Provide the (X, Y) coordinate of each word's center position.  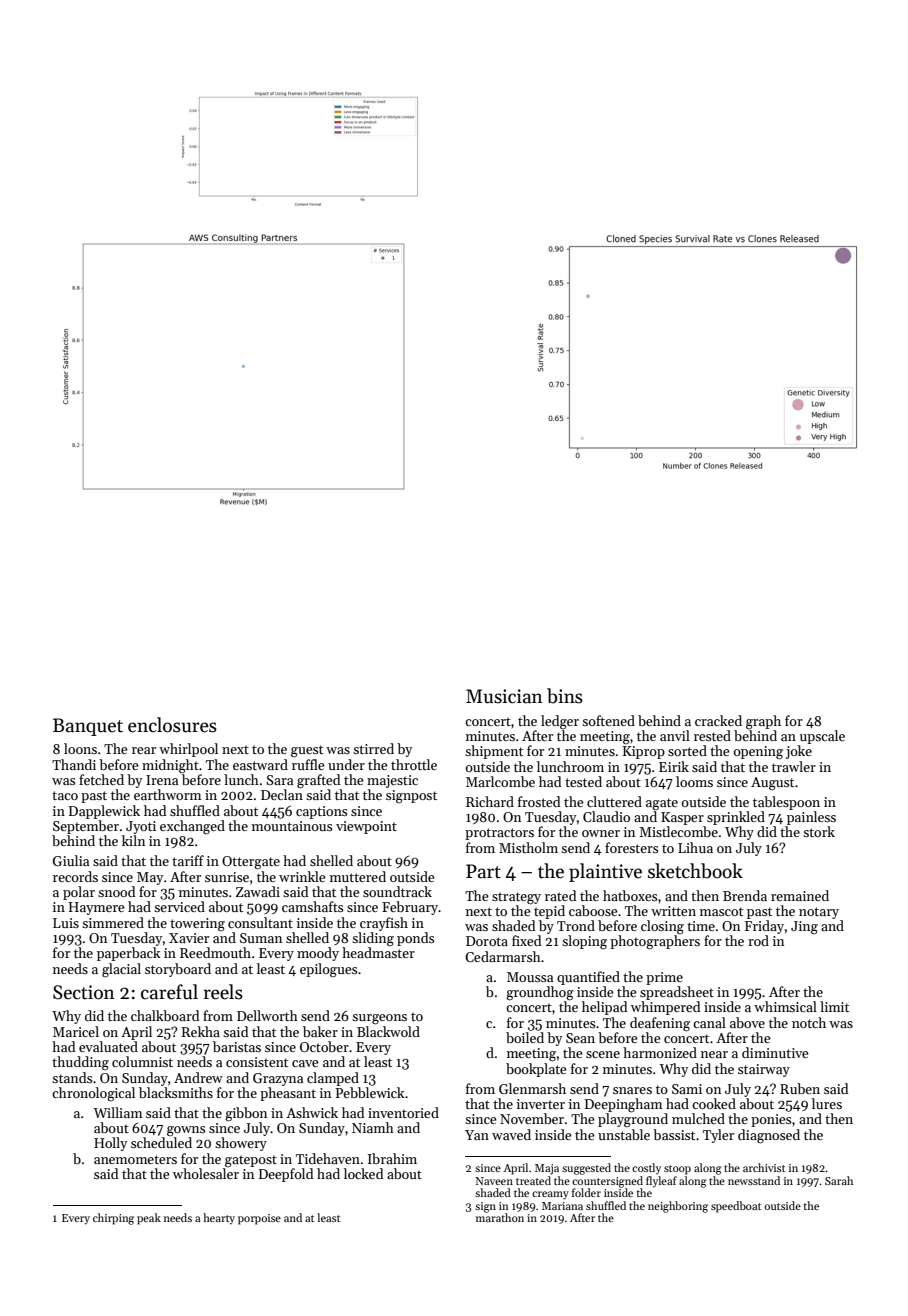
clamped (333, 1079)
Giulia (71, 860)
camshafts (312, 906)
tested (583, 781)
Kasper (682, 818)
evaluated (108, 1046)
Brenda (745, 895)
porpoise (259, 1219)
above (747, 1022)
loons (80, 748)
